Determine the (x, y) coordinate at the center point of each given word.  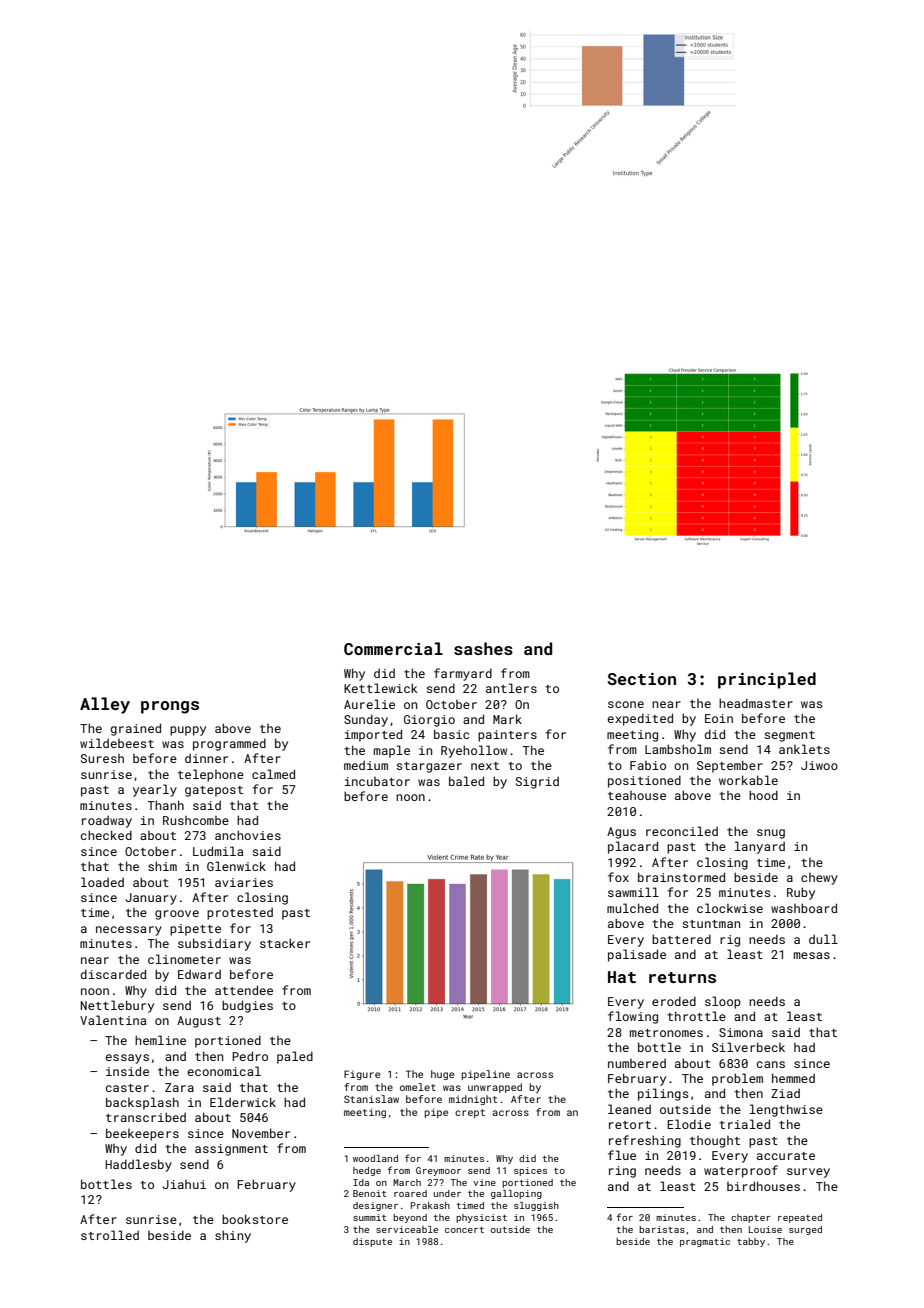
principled (767, 680)
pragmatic (705, 1242)
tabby (751, 1242)
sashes (483, 648)
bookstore (255, 1219)
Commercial (393, 648)
